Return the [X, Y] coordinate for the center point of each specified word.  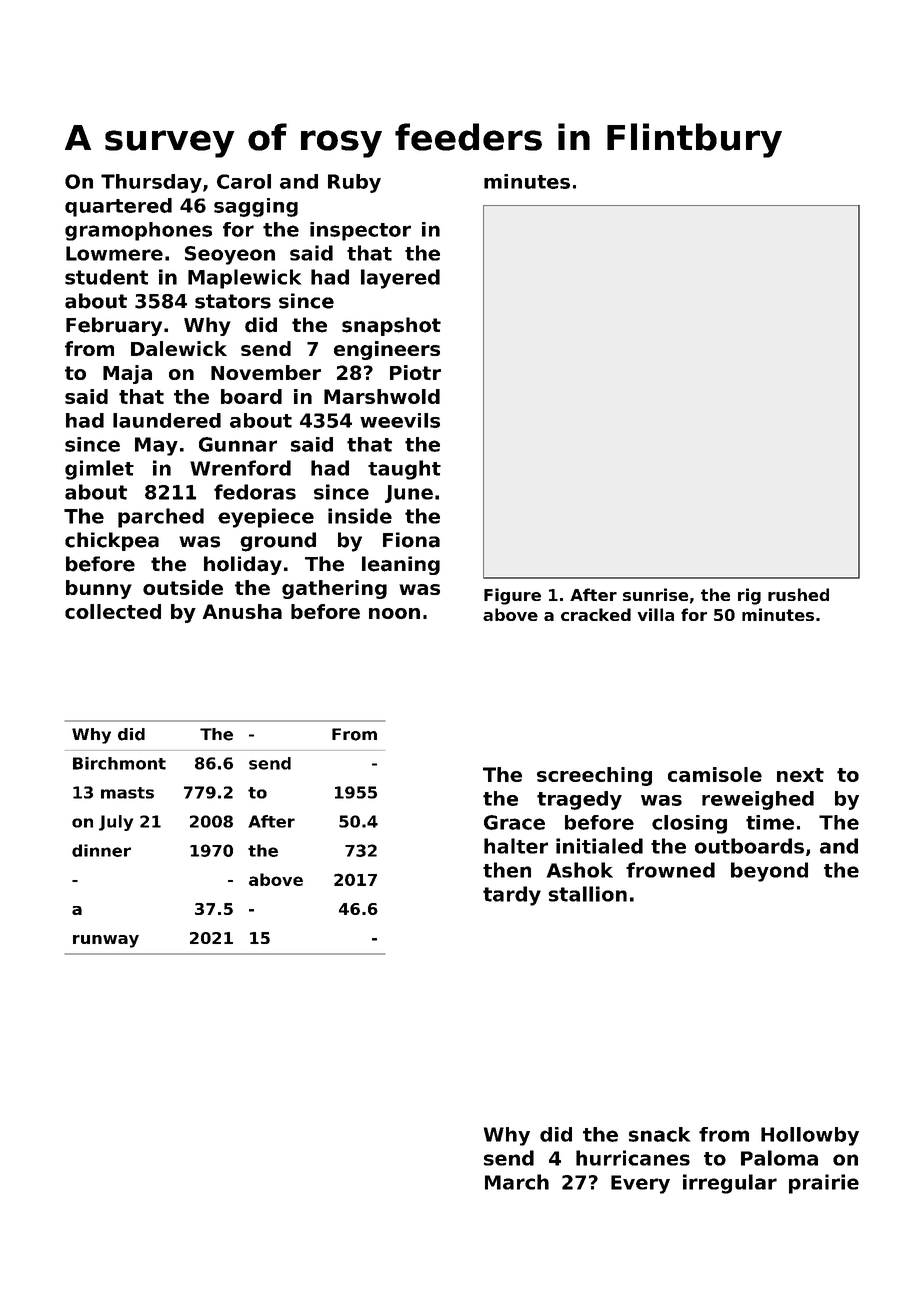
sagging [256, 207]
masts [127, 793]
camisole [715, 774]
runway [106, 941]
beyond [769, 872]
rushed [798, 594]
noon [394, 613]
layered [400, 279]
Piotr [415, 372]
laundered [167, 420]
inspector [360, 231]
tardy [512, 896]
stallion [587, 894]
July [116, 823]
